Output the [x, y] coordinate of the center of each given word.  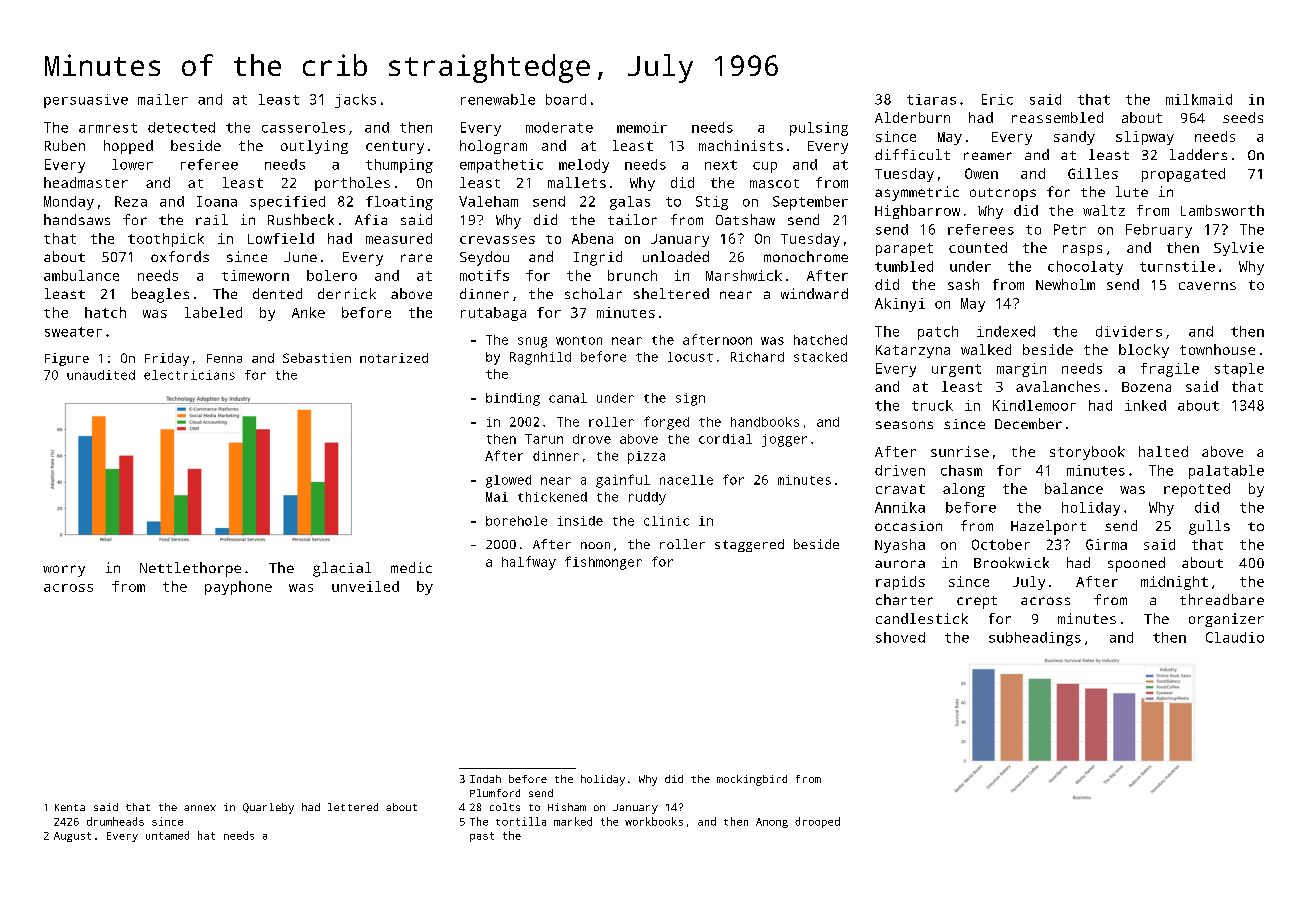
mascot [774, 183]
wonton [579, 340]
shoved [900, 637]
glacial [342, 569]
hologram [493, 147]
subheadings [1035, 639]
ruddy [647, 498]
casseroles [303, 127]
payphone [238, 588]
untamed [167, 835]
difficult [912, 154]
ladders [1198, 154]
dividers [1129, 331]
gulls [1209, 527]
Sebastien [317, 358]
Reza [131, 201]
